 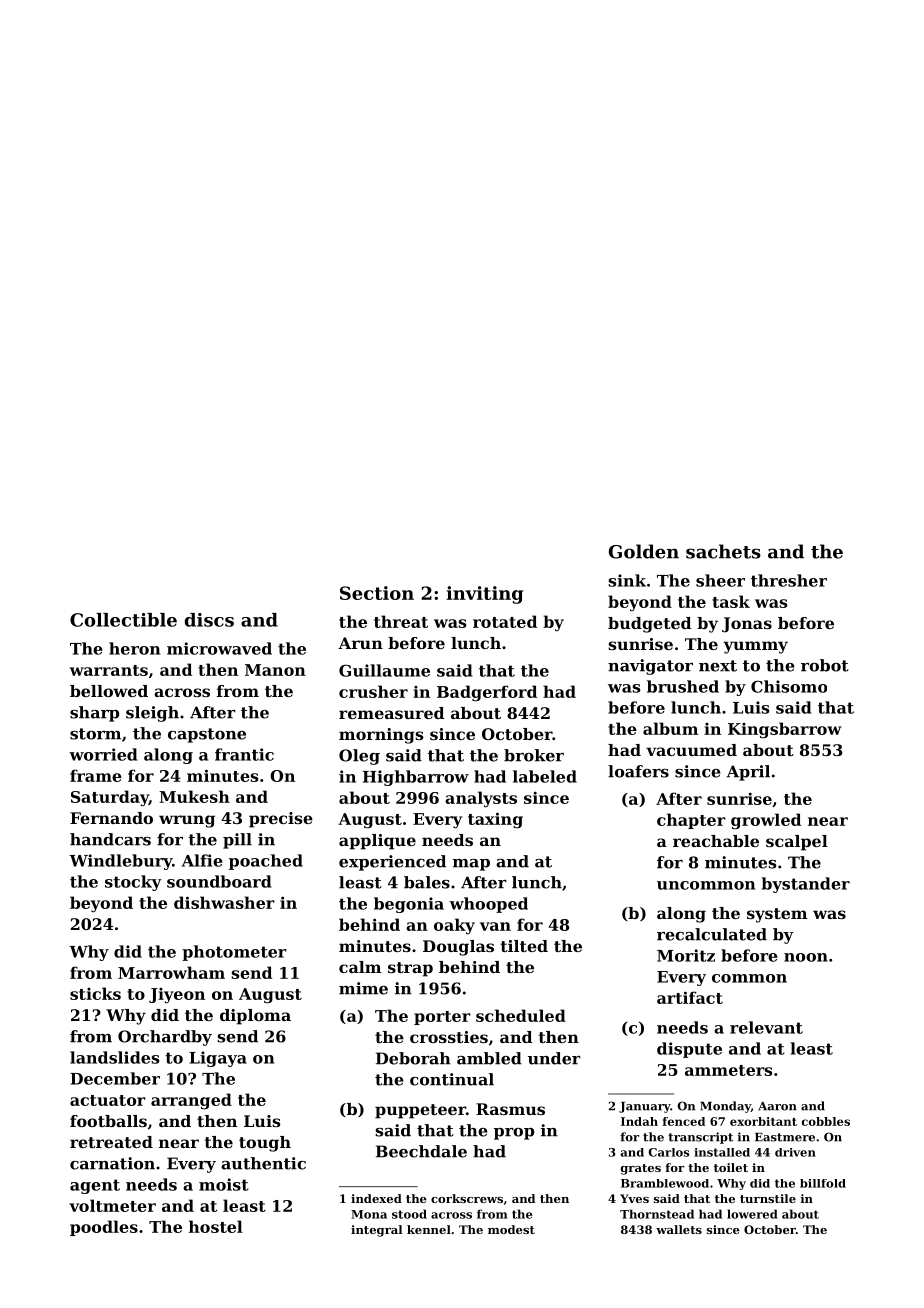 I want to click on threat, so click(x=401, y=621).
